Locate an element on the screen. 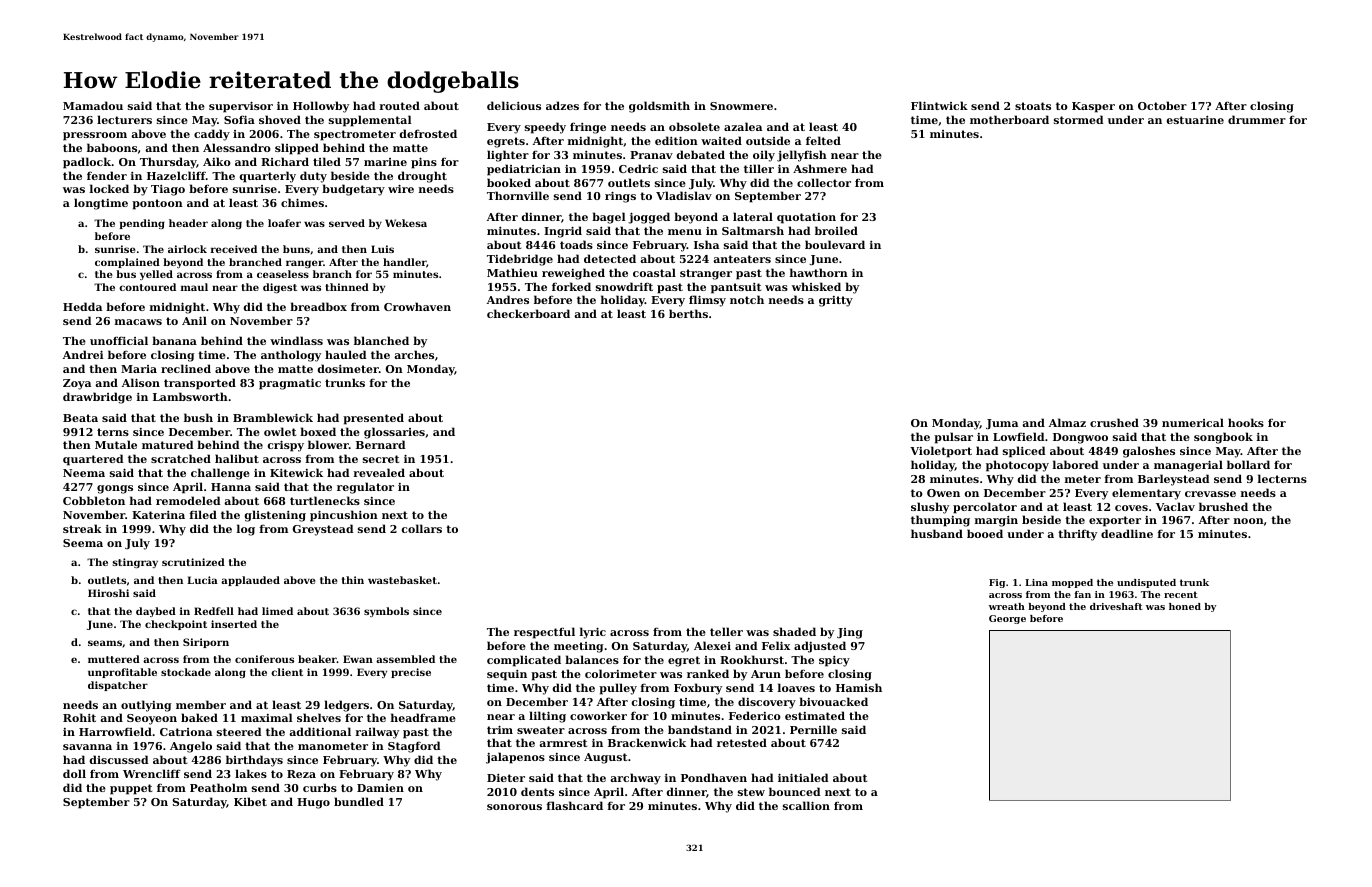 The height and width of the screenshot is (887, 1372). driveshaft is located at coordinates (1116, 606).
